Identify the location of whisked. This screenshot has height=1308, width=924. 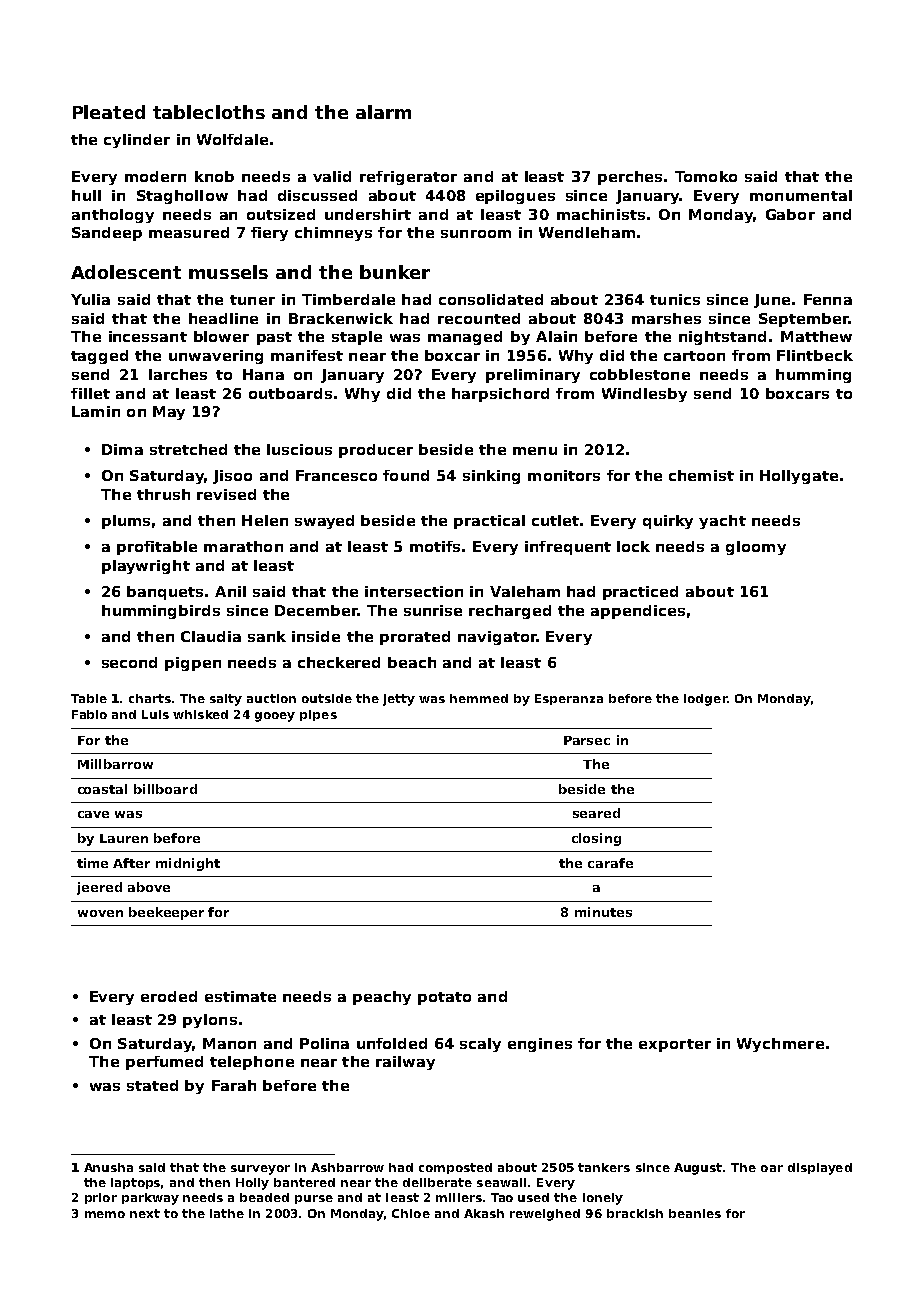
(200, 714).
